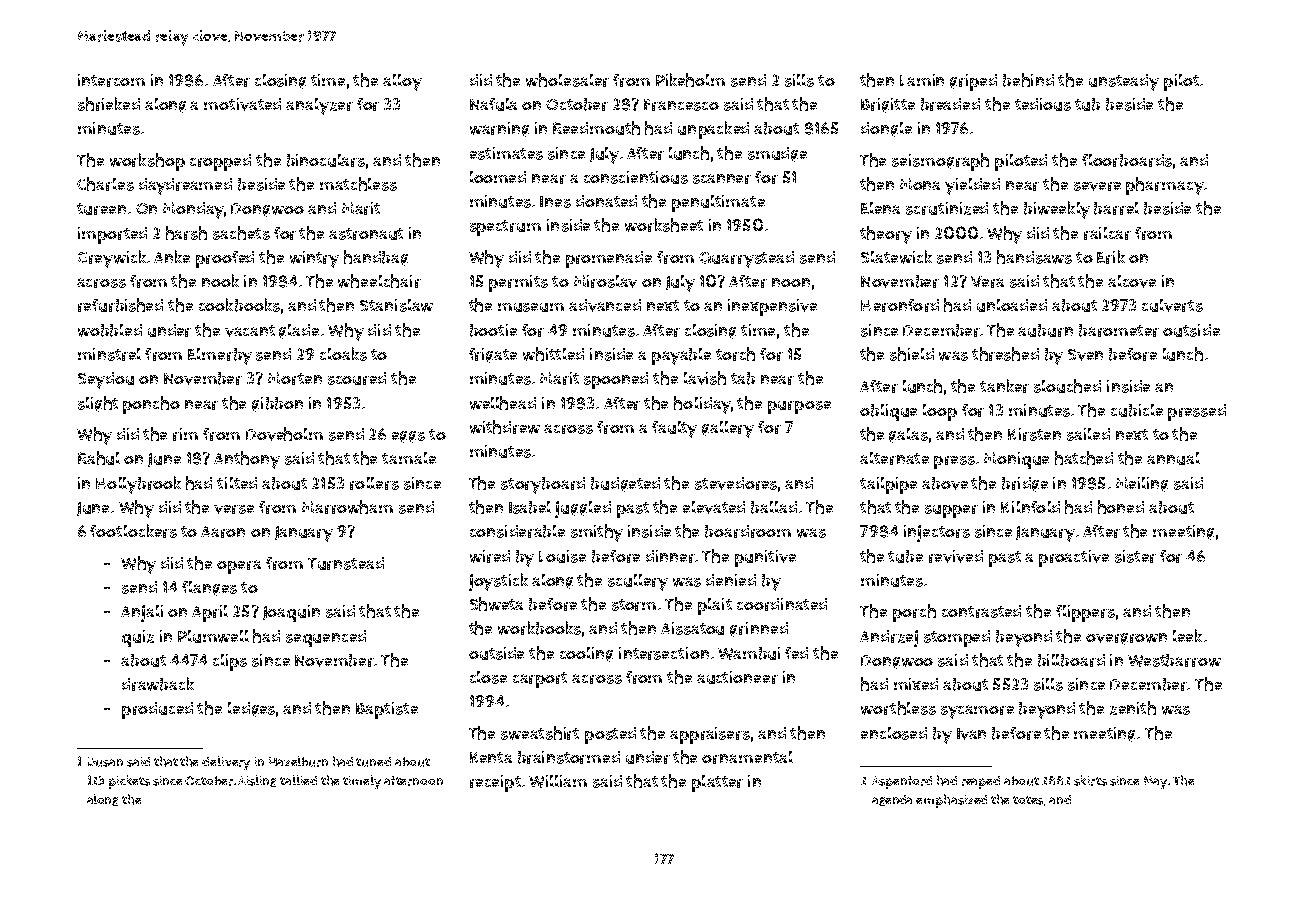 This screenshot has width=1308, height=924. I want to click on rim, so click(185, 434).
